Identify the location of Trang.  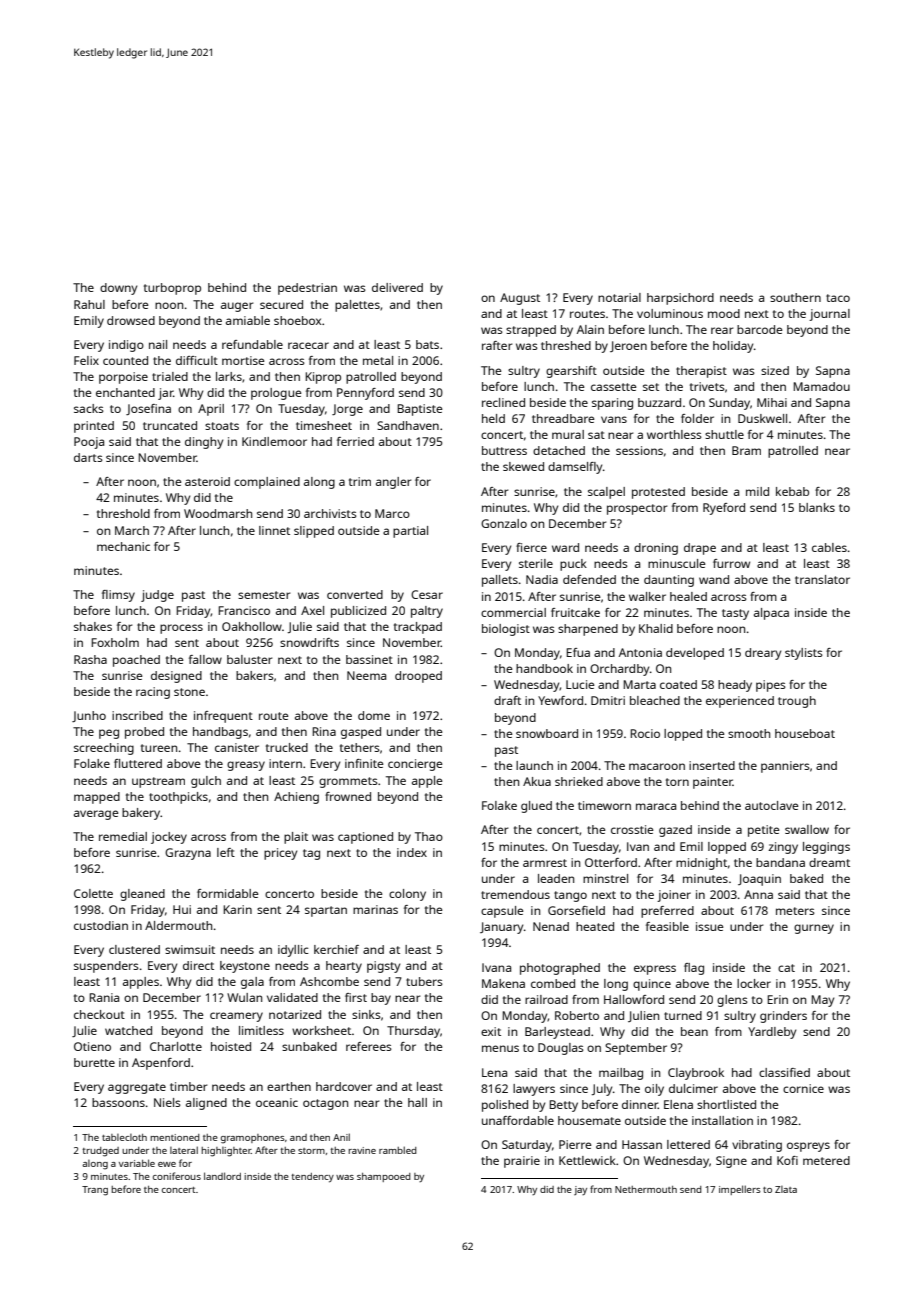
(95, 1191).
